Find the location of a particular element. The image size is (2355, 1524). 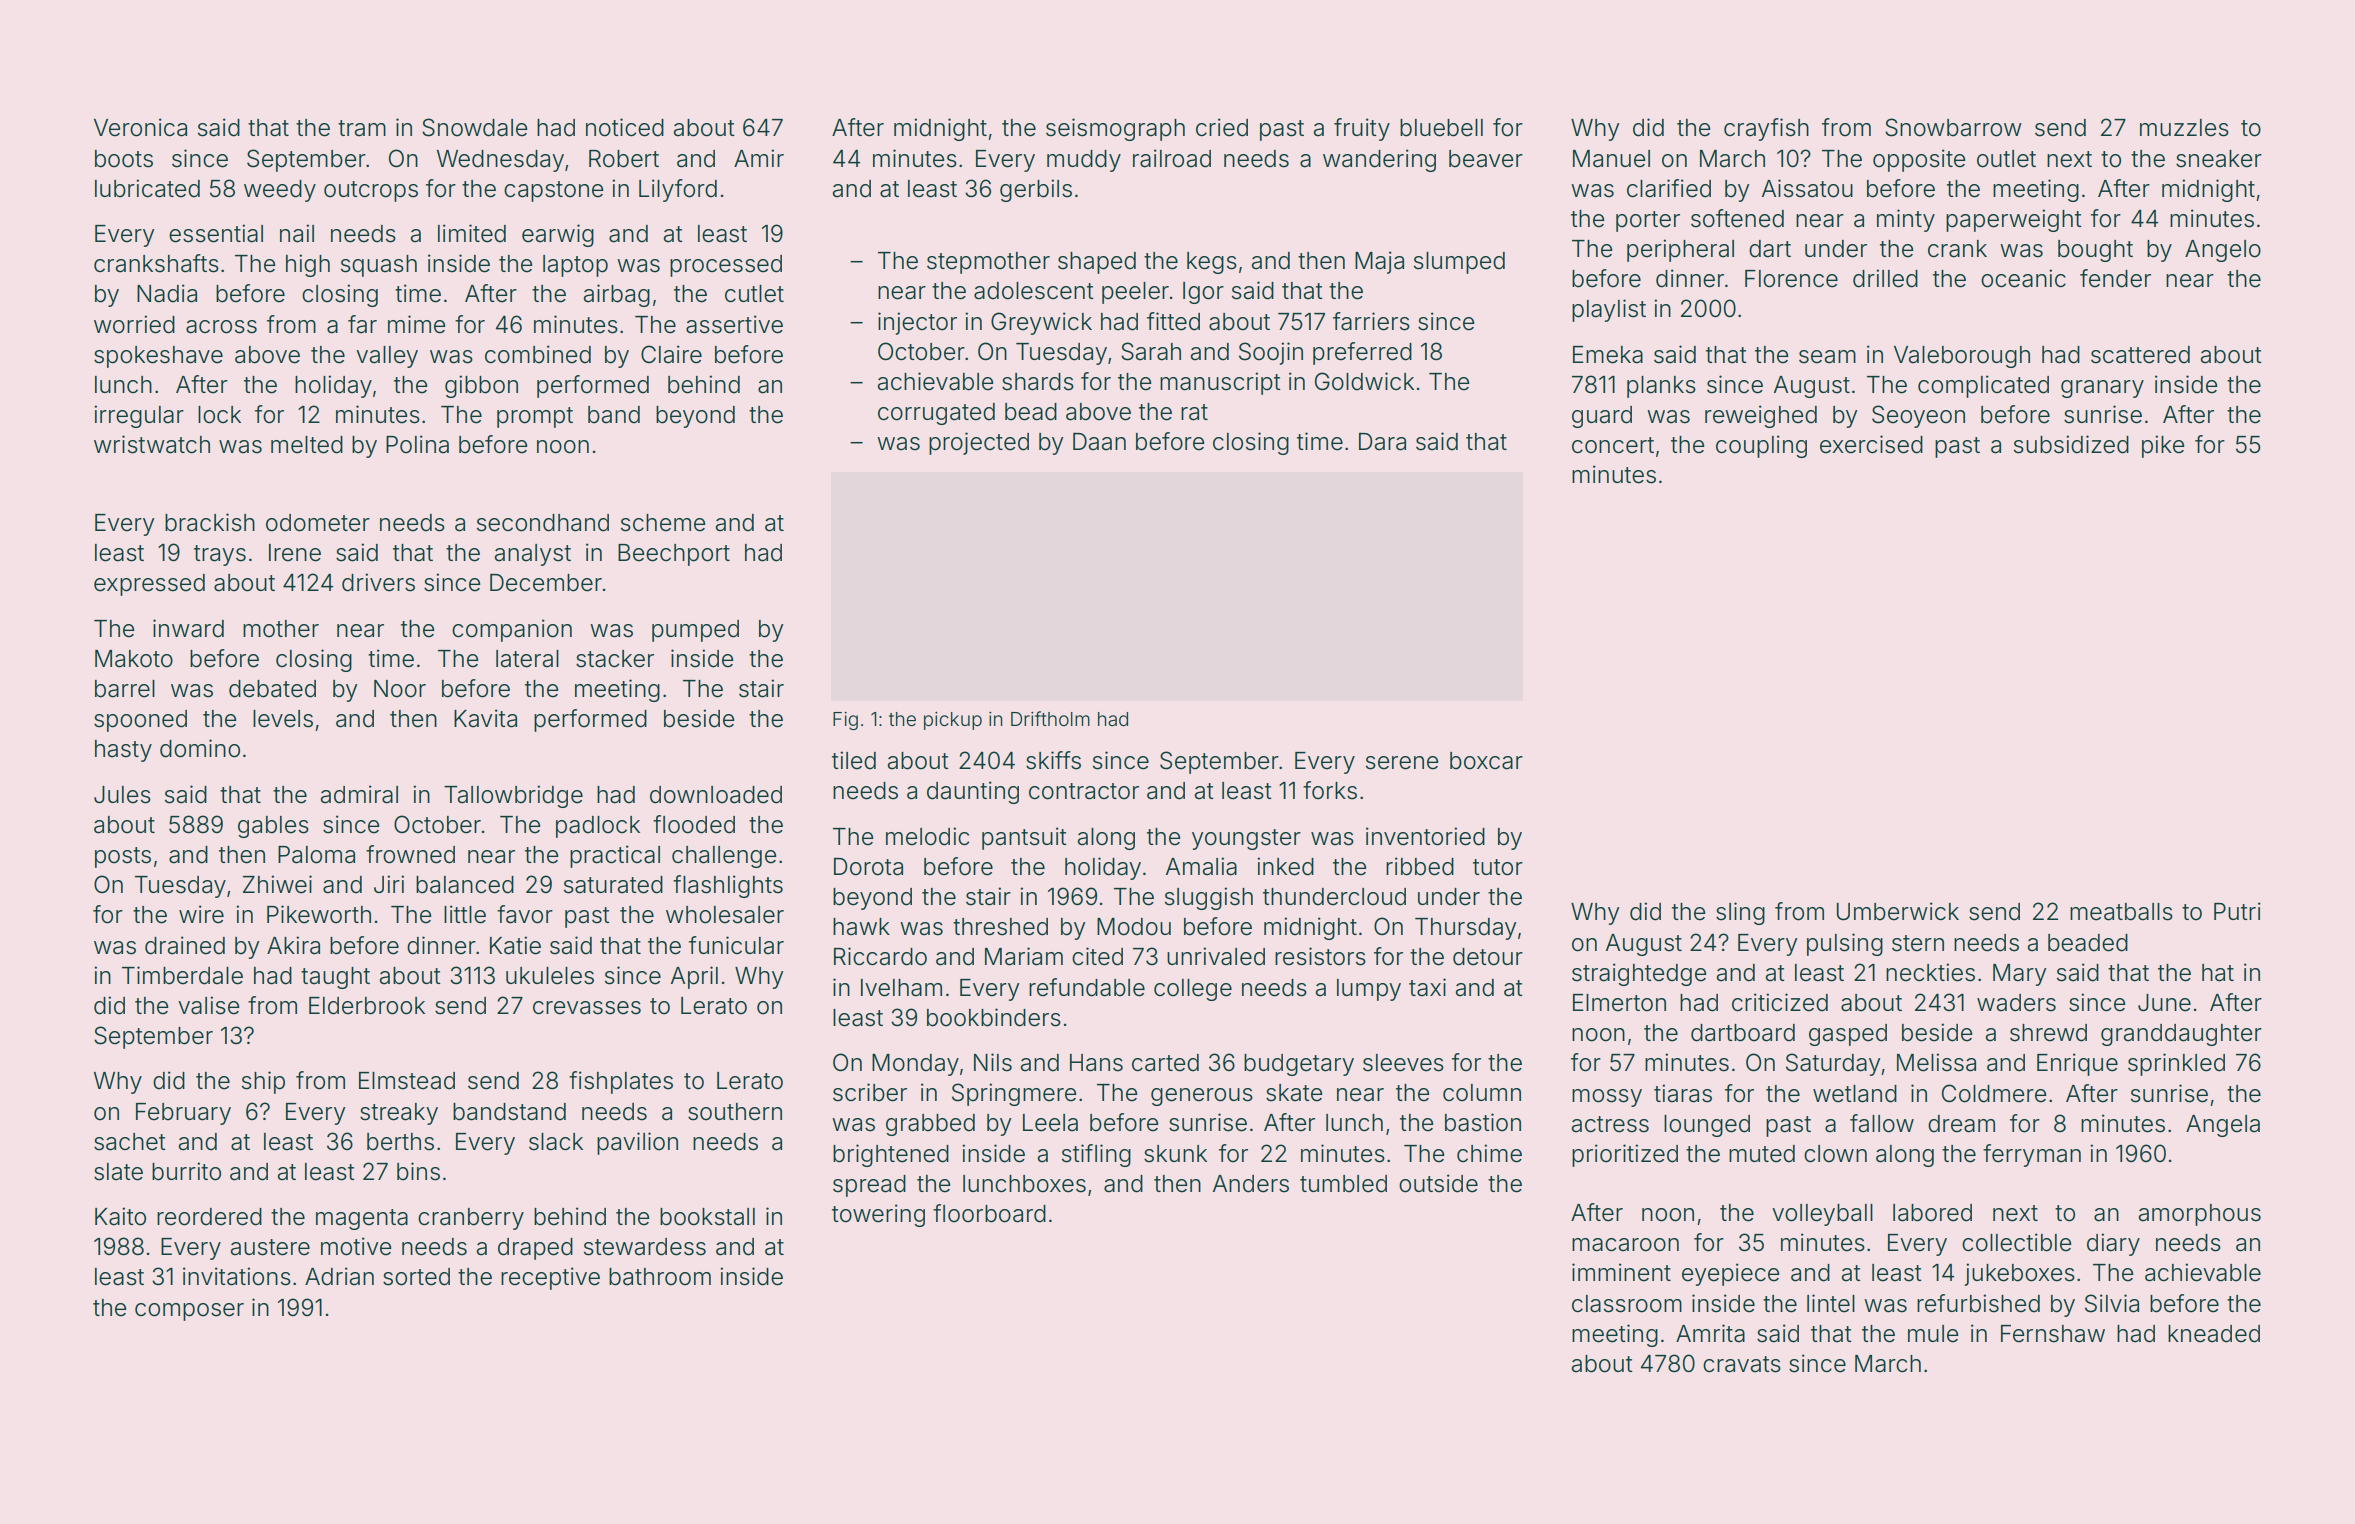

Dara is located at coordinates (1382, 441).
